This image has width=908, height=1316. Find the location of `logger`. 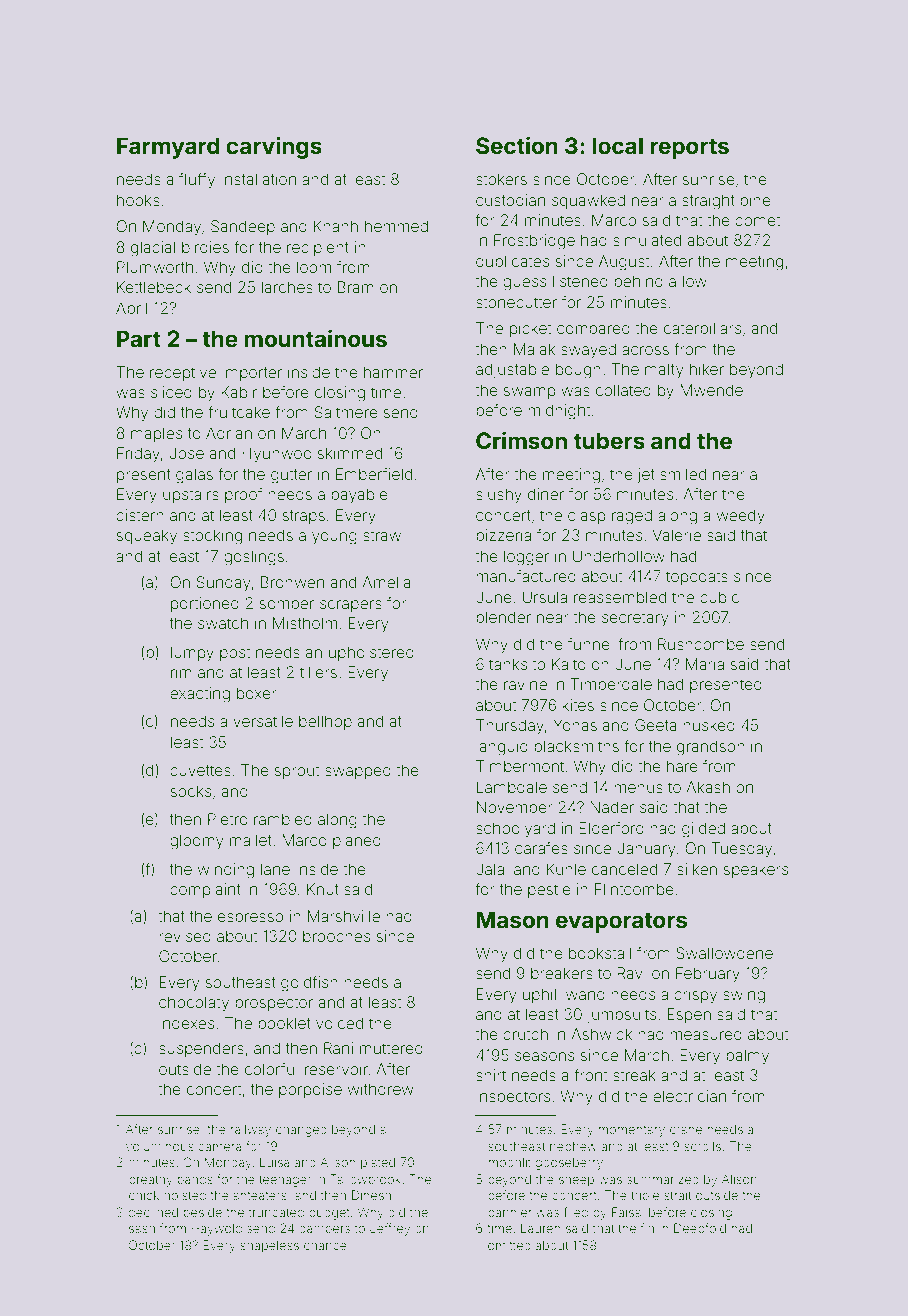

logger is located at coordinates (526, 558).
